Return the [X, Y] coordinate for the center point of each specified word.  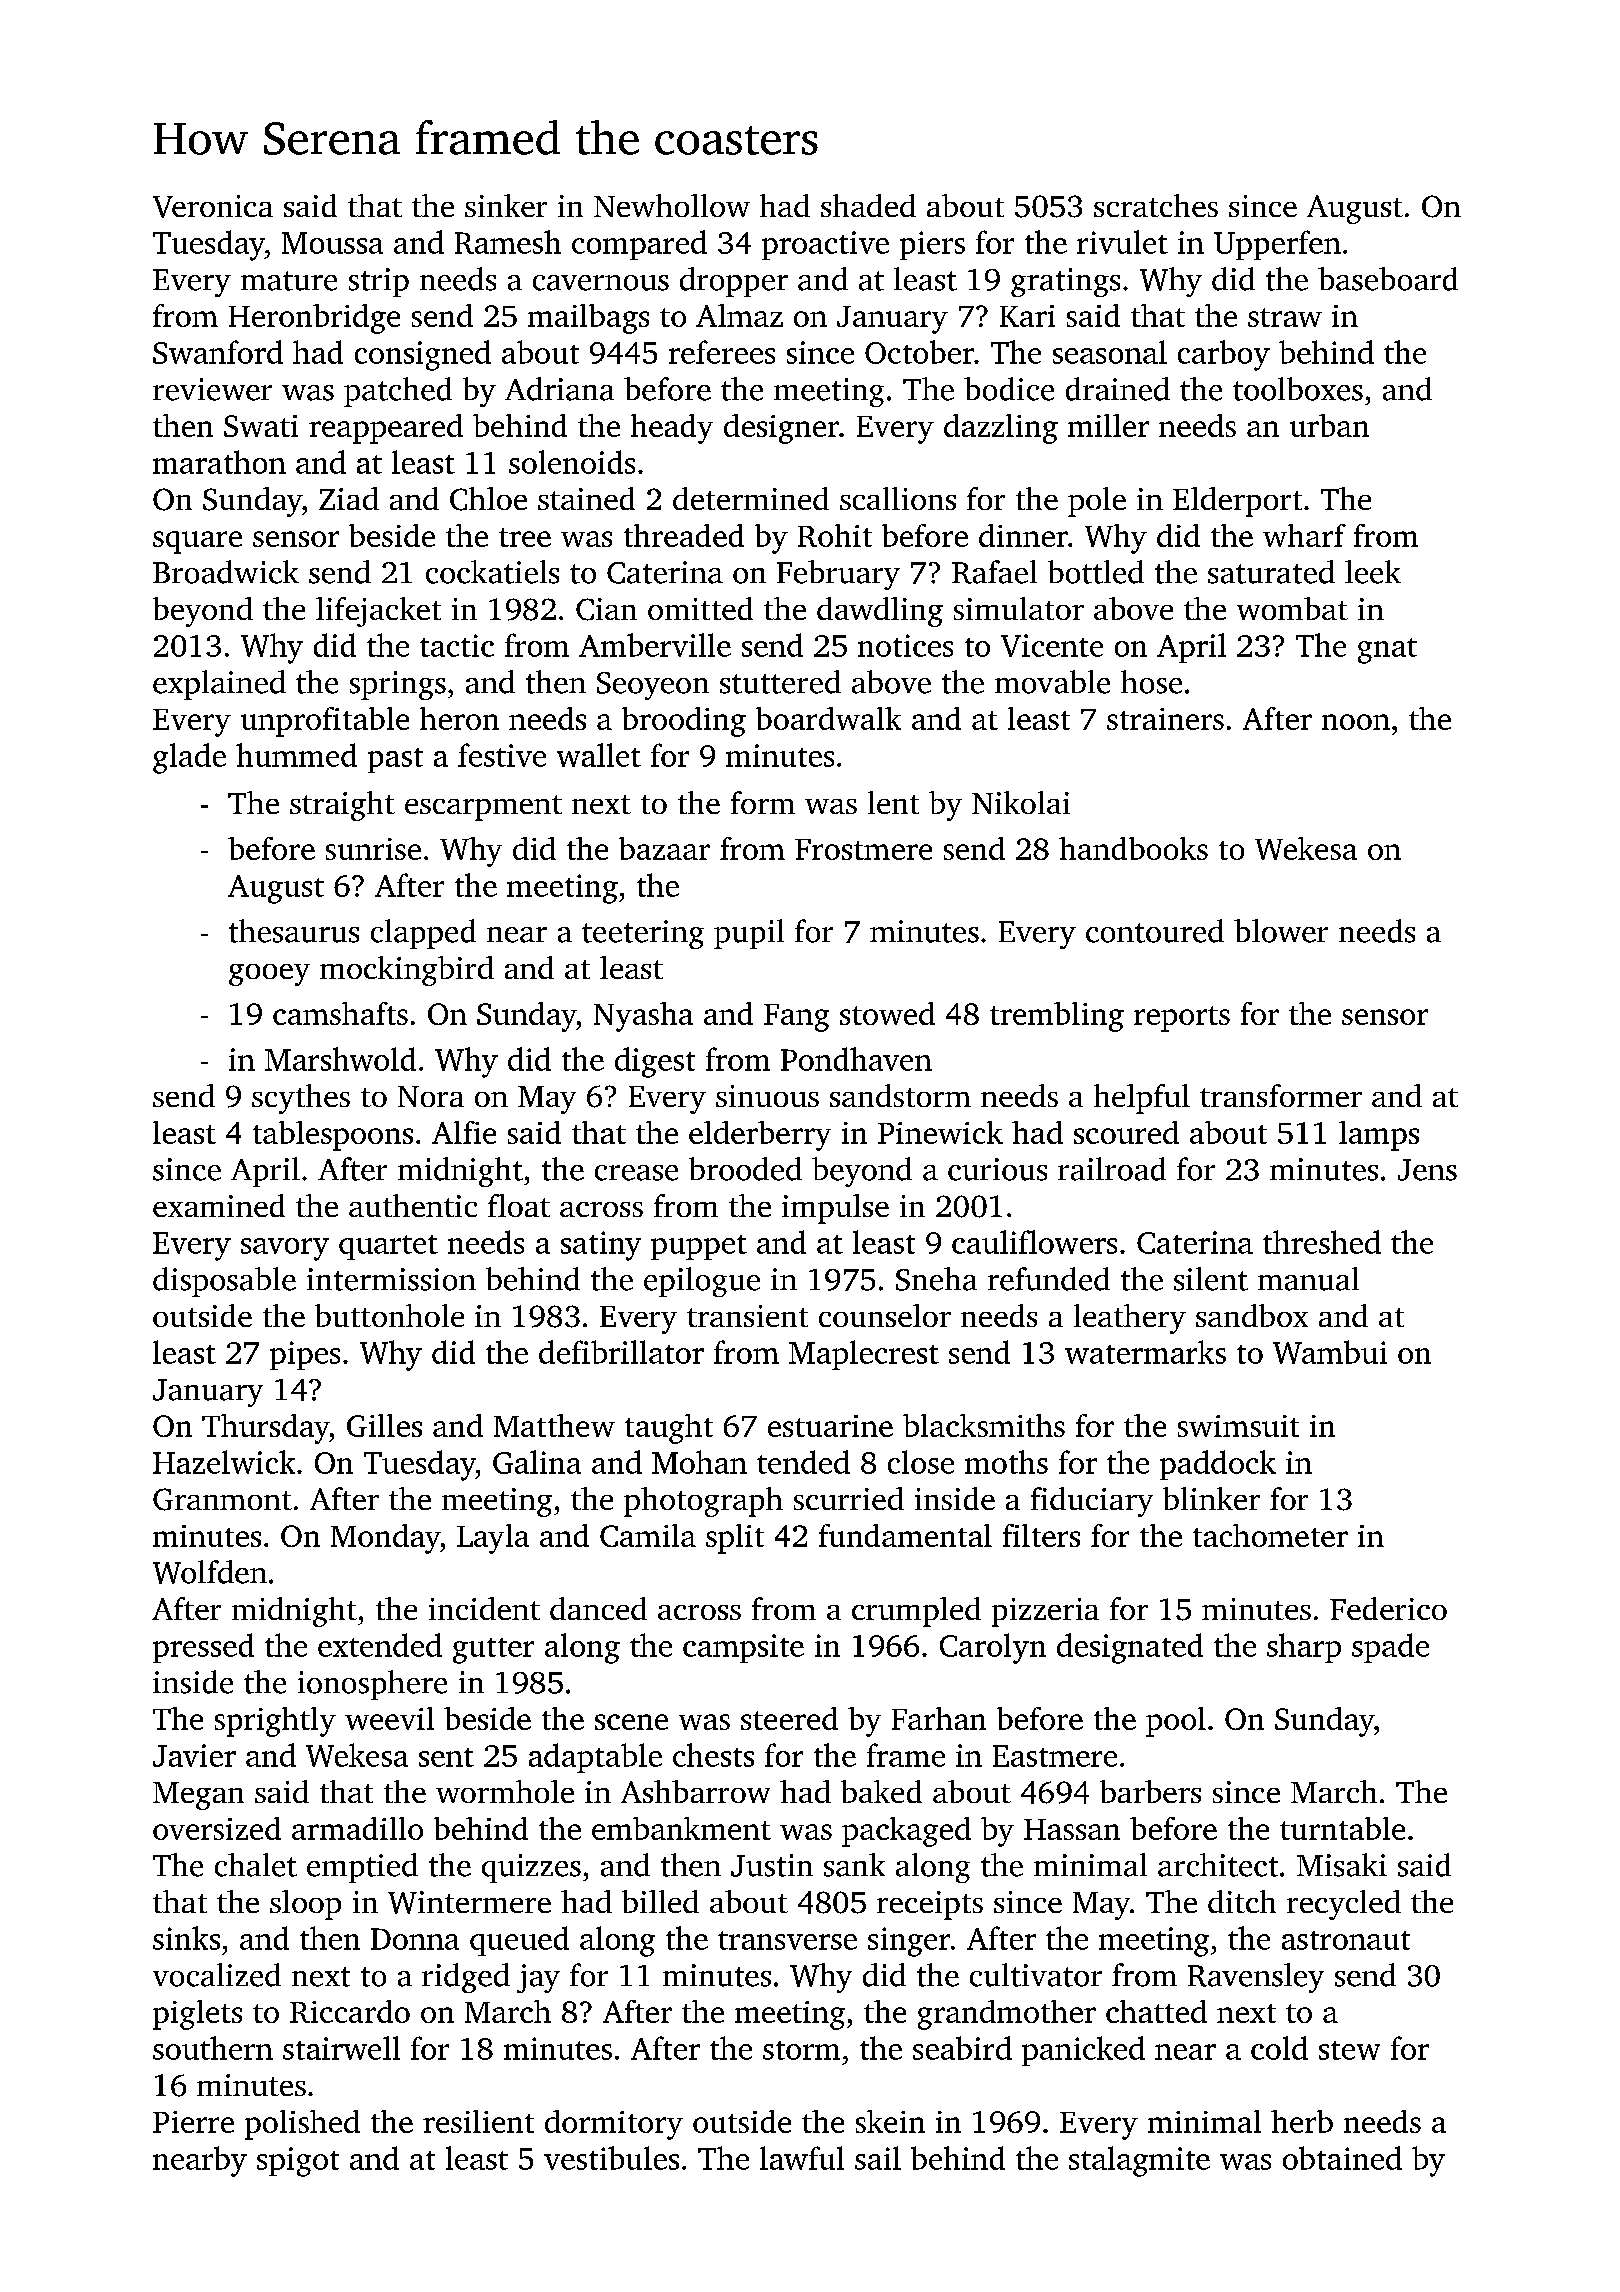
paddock [1218, 1465]
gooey [269, 975]
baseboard [1388, 279]
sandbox [1252, 1315]
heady [672, 429]
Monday [385, 1539]
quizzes [531, 1868]
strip [379, 282]
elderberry [760, 1136]
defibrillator [621, 1352]
